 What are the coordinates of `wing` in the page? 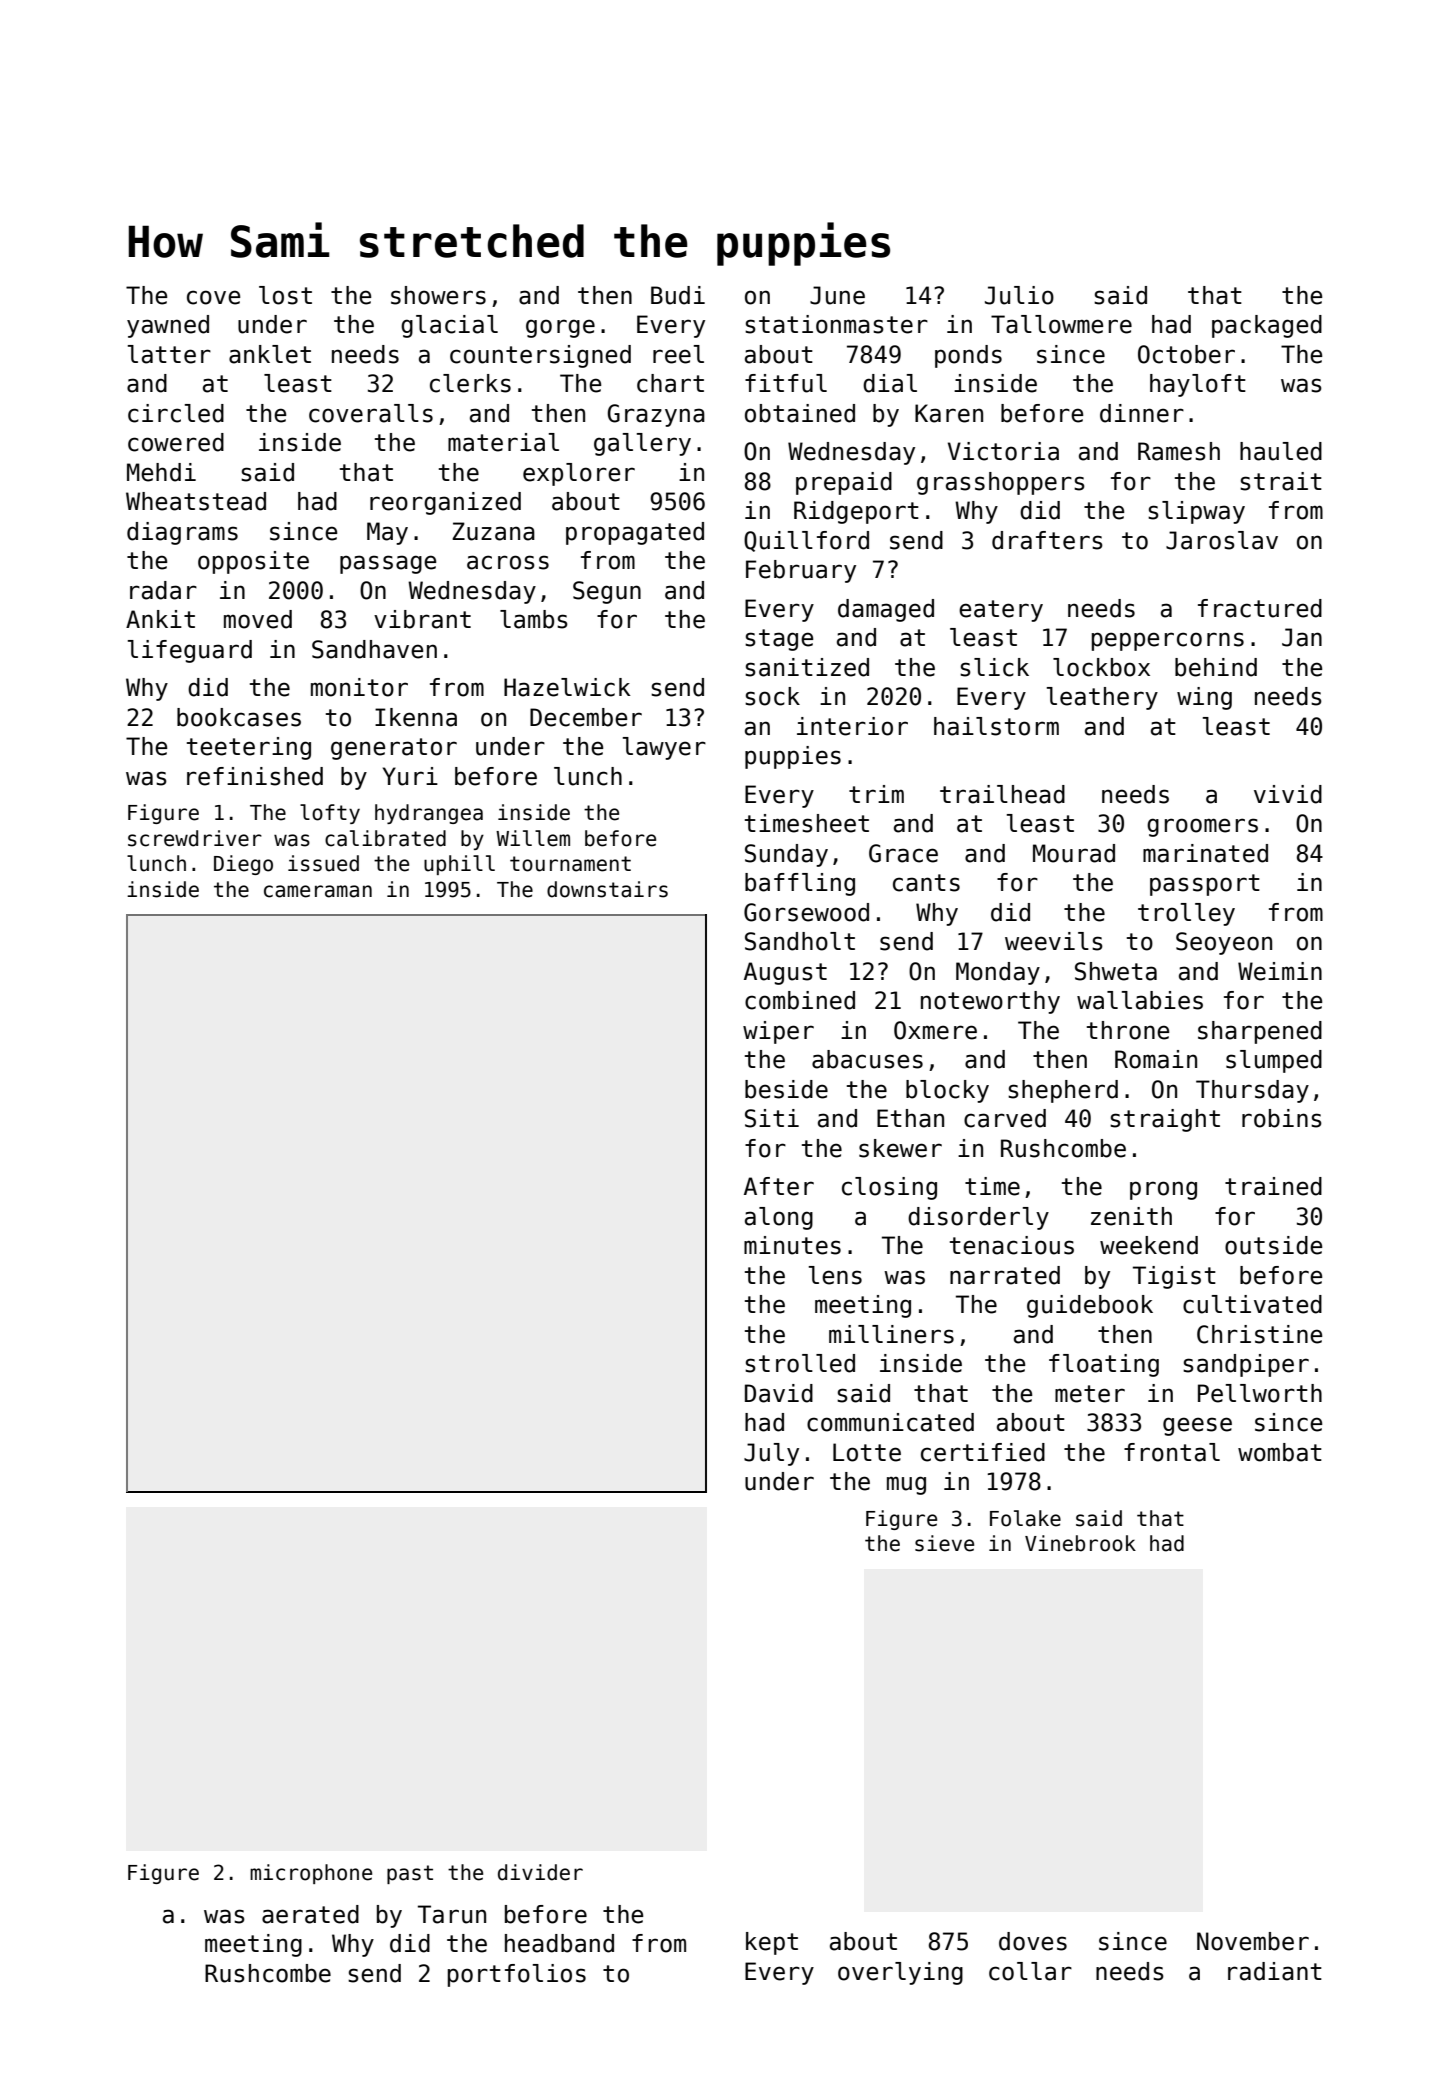 It's located at (1204, 698).
